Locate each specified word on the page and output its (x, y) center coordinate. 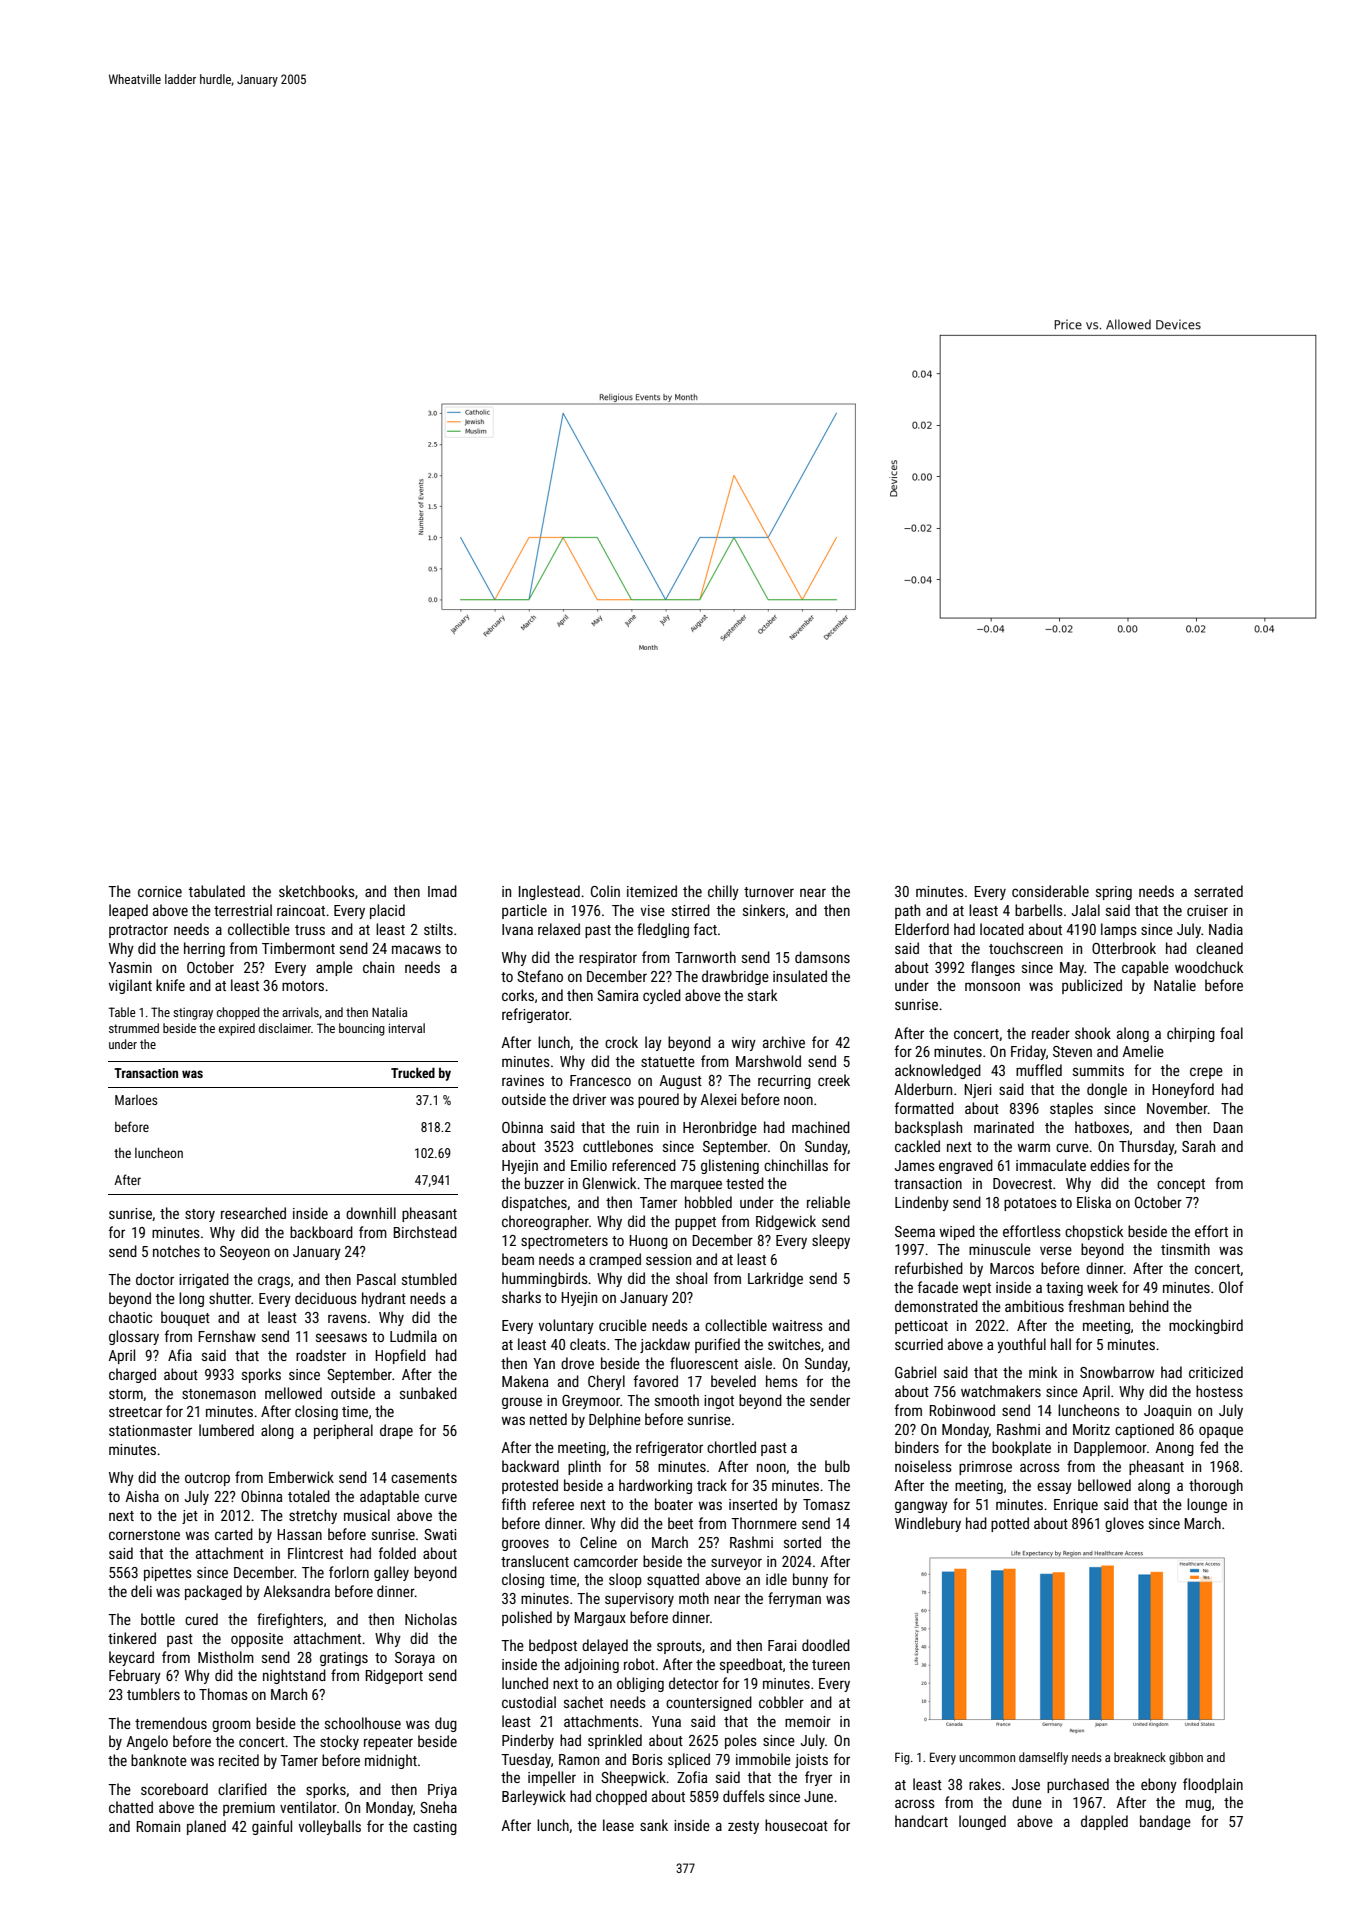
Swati (440, 1534)
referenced (644, 1165)
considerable (1050, 891)
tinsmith (1185, 1249)
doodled (826, 1645)
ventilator (308, 1807)
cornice (160, 891)
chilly (723, 892)
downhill (371, 1213)
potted (1010, 1524)
